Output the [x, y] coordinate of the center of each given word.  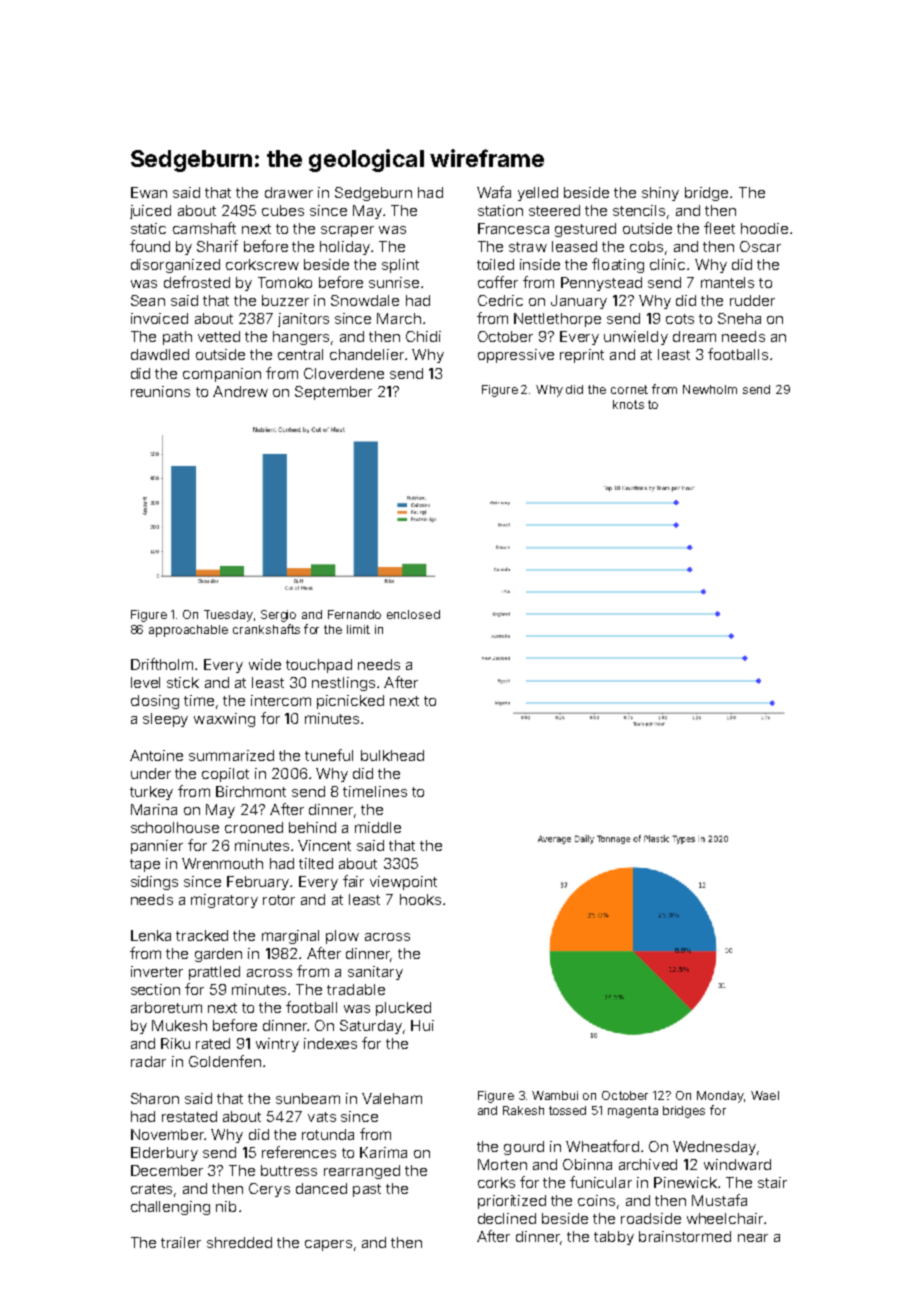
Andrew [240, 391]
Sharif [217, 246]
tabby [614, 1238]
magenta [633, 1112]
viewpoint [403, 883]
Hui [422, 1025]
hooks [420, 899]
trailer [181, 1242]
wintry [277, 1045]
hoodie [764, 228]
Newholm [710, 389]
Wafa [494, 192]
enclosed [413, 614]
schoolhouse [175, 827]
